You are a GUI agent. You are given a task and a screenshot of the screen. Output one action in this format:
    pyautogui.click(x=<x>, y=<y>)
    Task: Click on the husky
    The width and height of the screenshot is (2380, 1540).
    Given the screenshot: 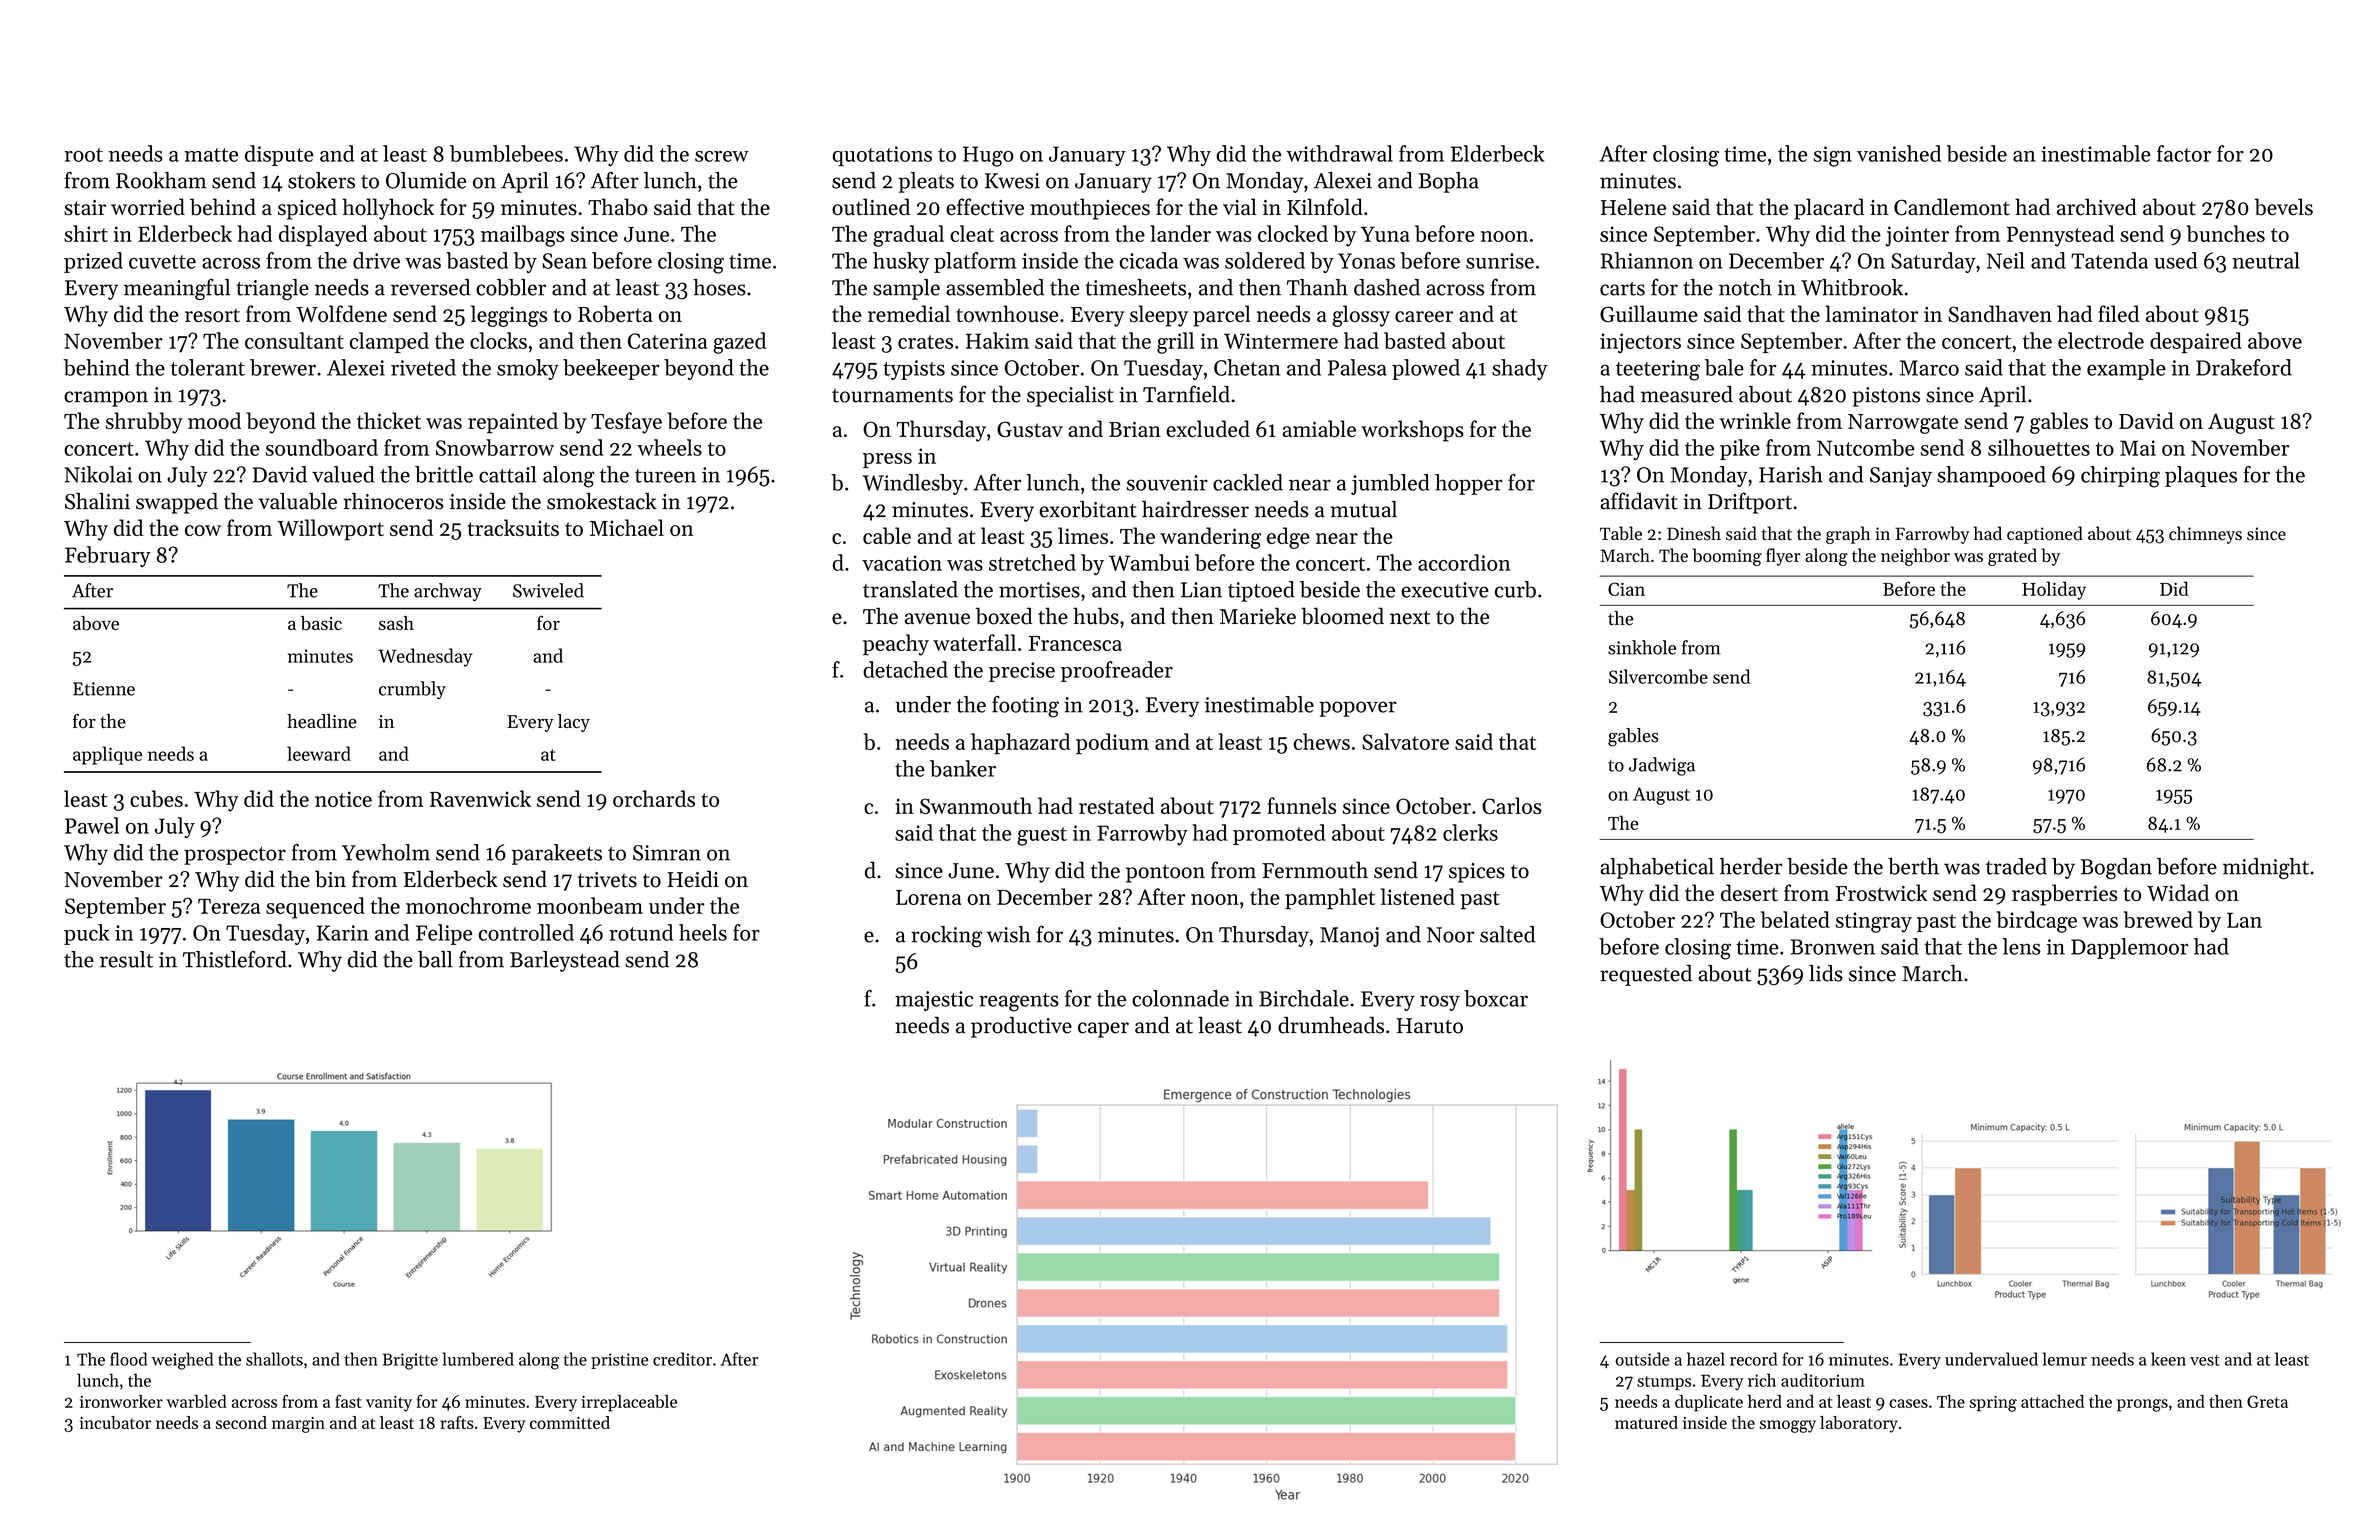 What is the action you would take?
    pyautogui.click(x=901, y=262)
